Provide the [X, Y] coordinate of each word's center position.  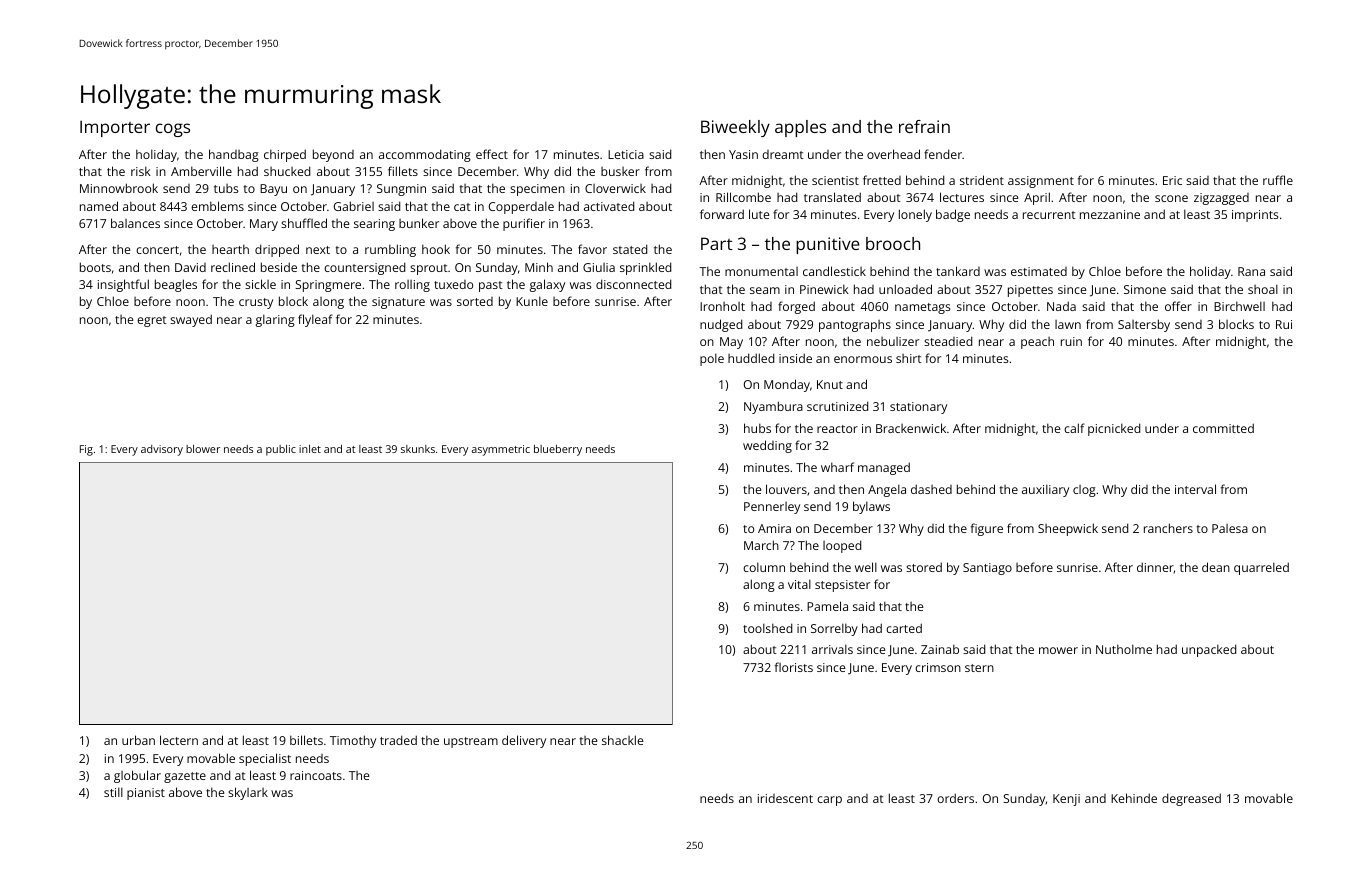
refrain [924, 126]
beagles [176, 285]
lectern [179, 740]
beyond [333, 155]
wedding [767, 446]
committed [1223, 428]
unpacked [1209, 650]
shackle [622, 740]
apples [800, 128]
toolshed [767, 628]
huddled [751, 358]
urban [138, 740]
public [281, 450]
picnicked [1114, 429]
